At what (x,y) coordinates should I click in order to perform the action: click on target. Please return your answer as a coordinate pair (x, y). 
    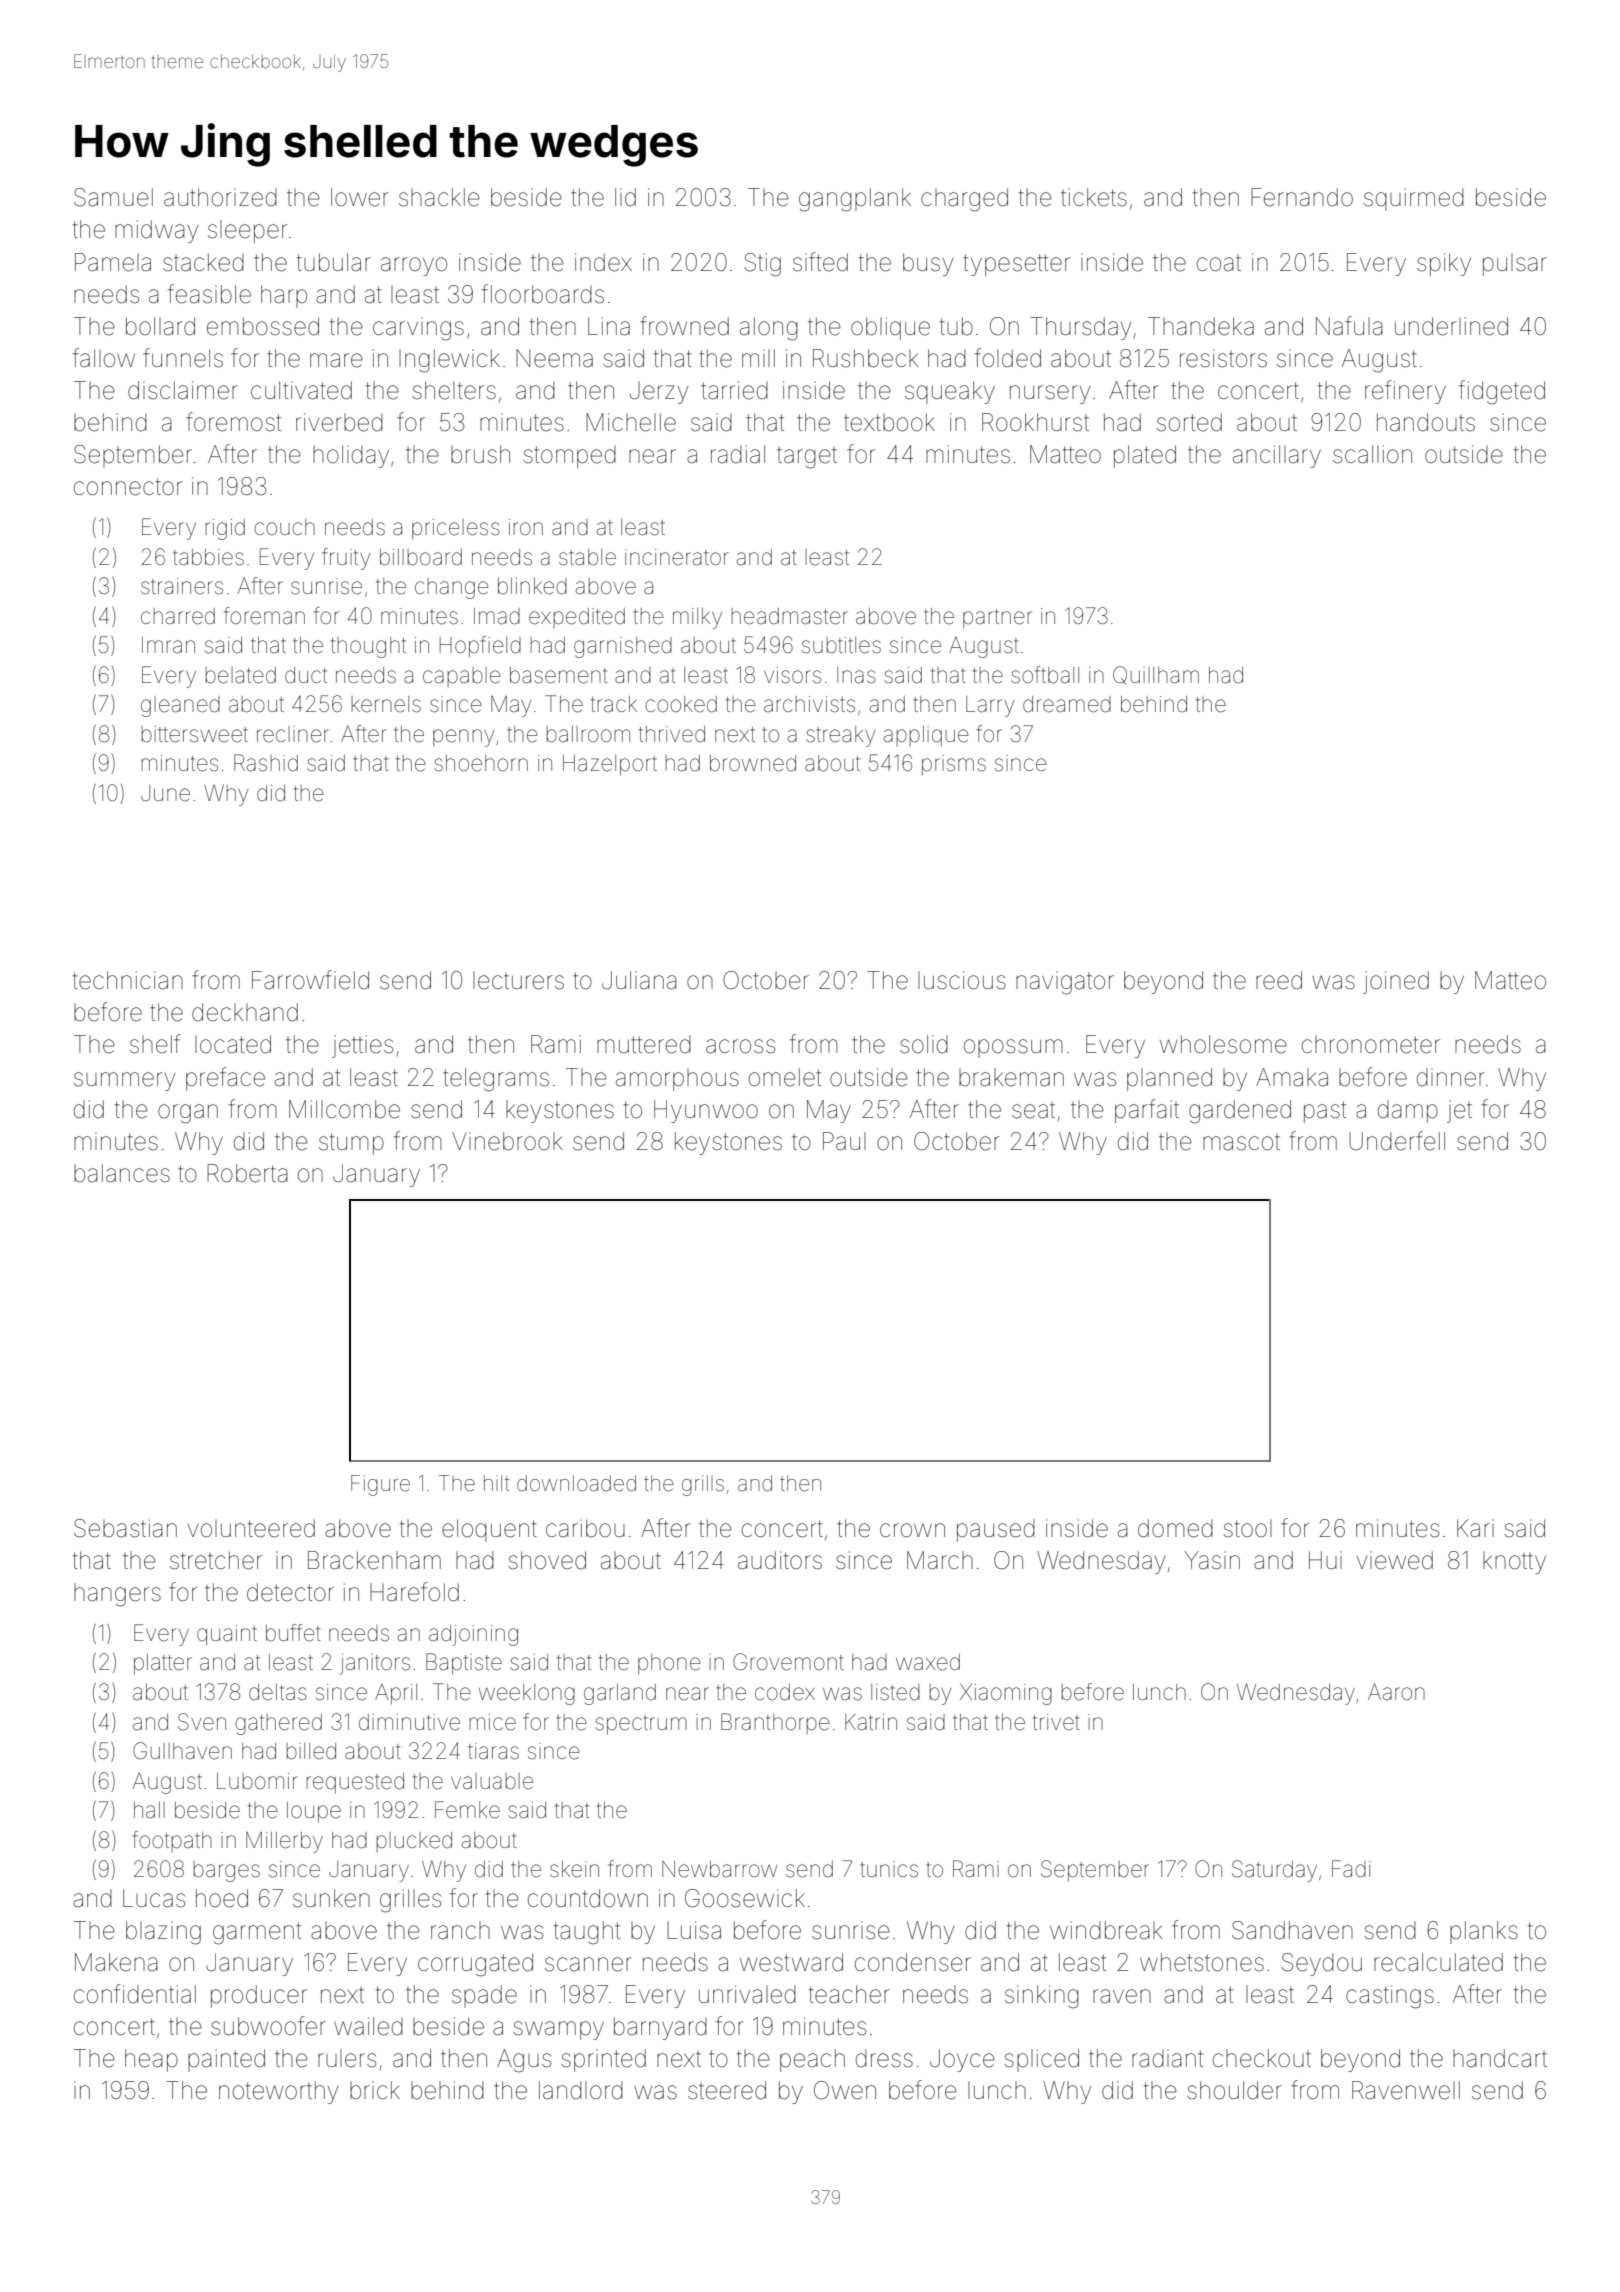
    Looking at the image, I should click on (807, 458).
